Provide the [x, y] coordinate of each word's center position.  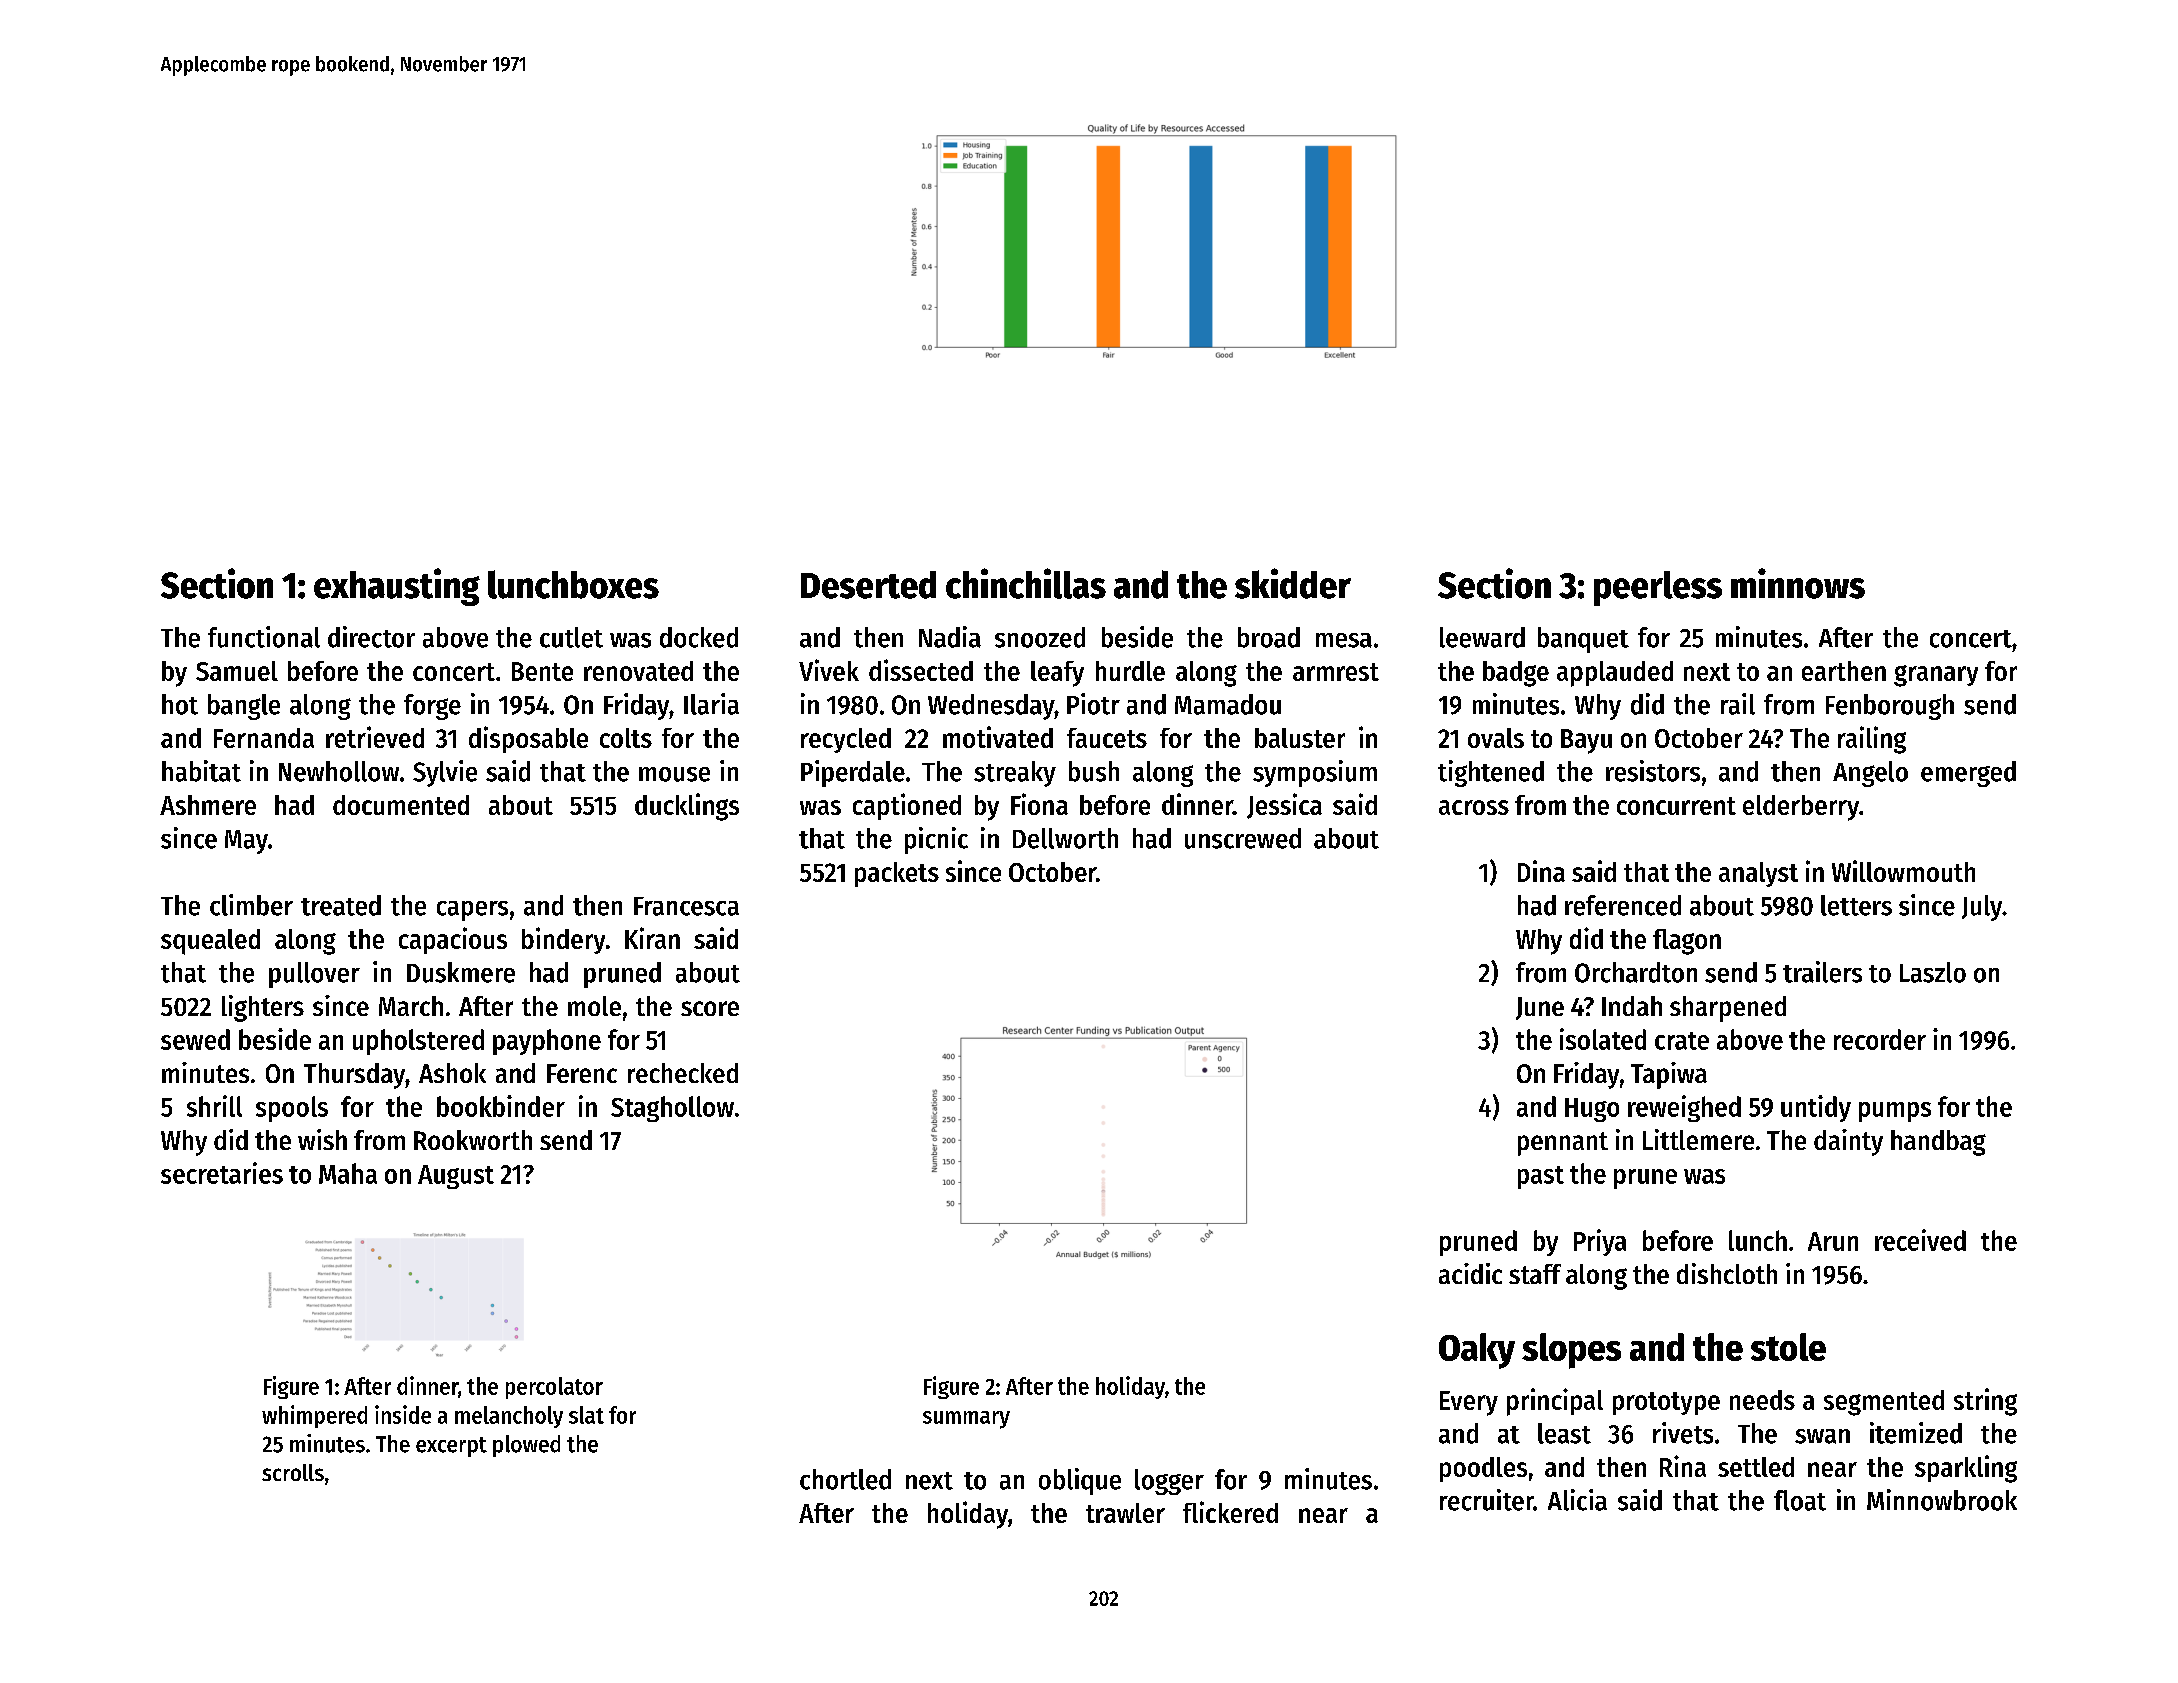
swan [1822, 1436]
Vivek [829, 670]
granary [1936, 676]
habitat [201, 771]
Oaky [1477, 1351]
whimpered [314, 1416]
